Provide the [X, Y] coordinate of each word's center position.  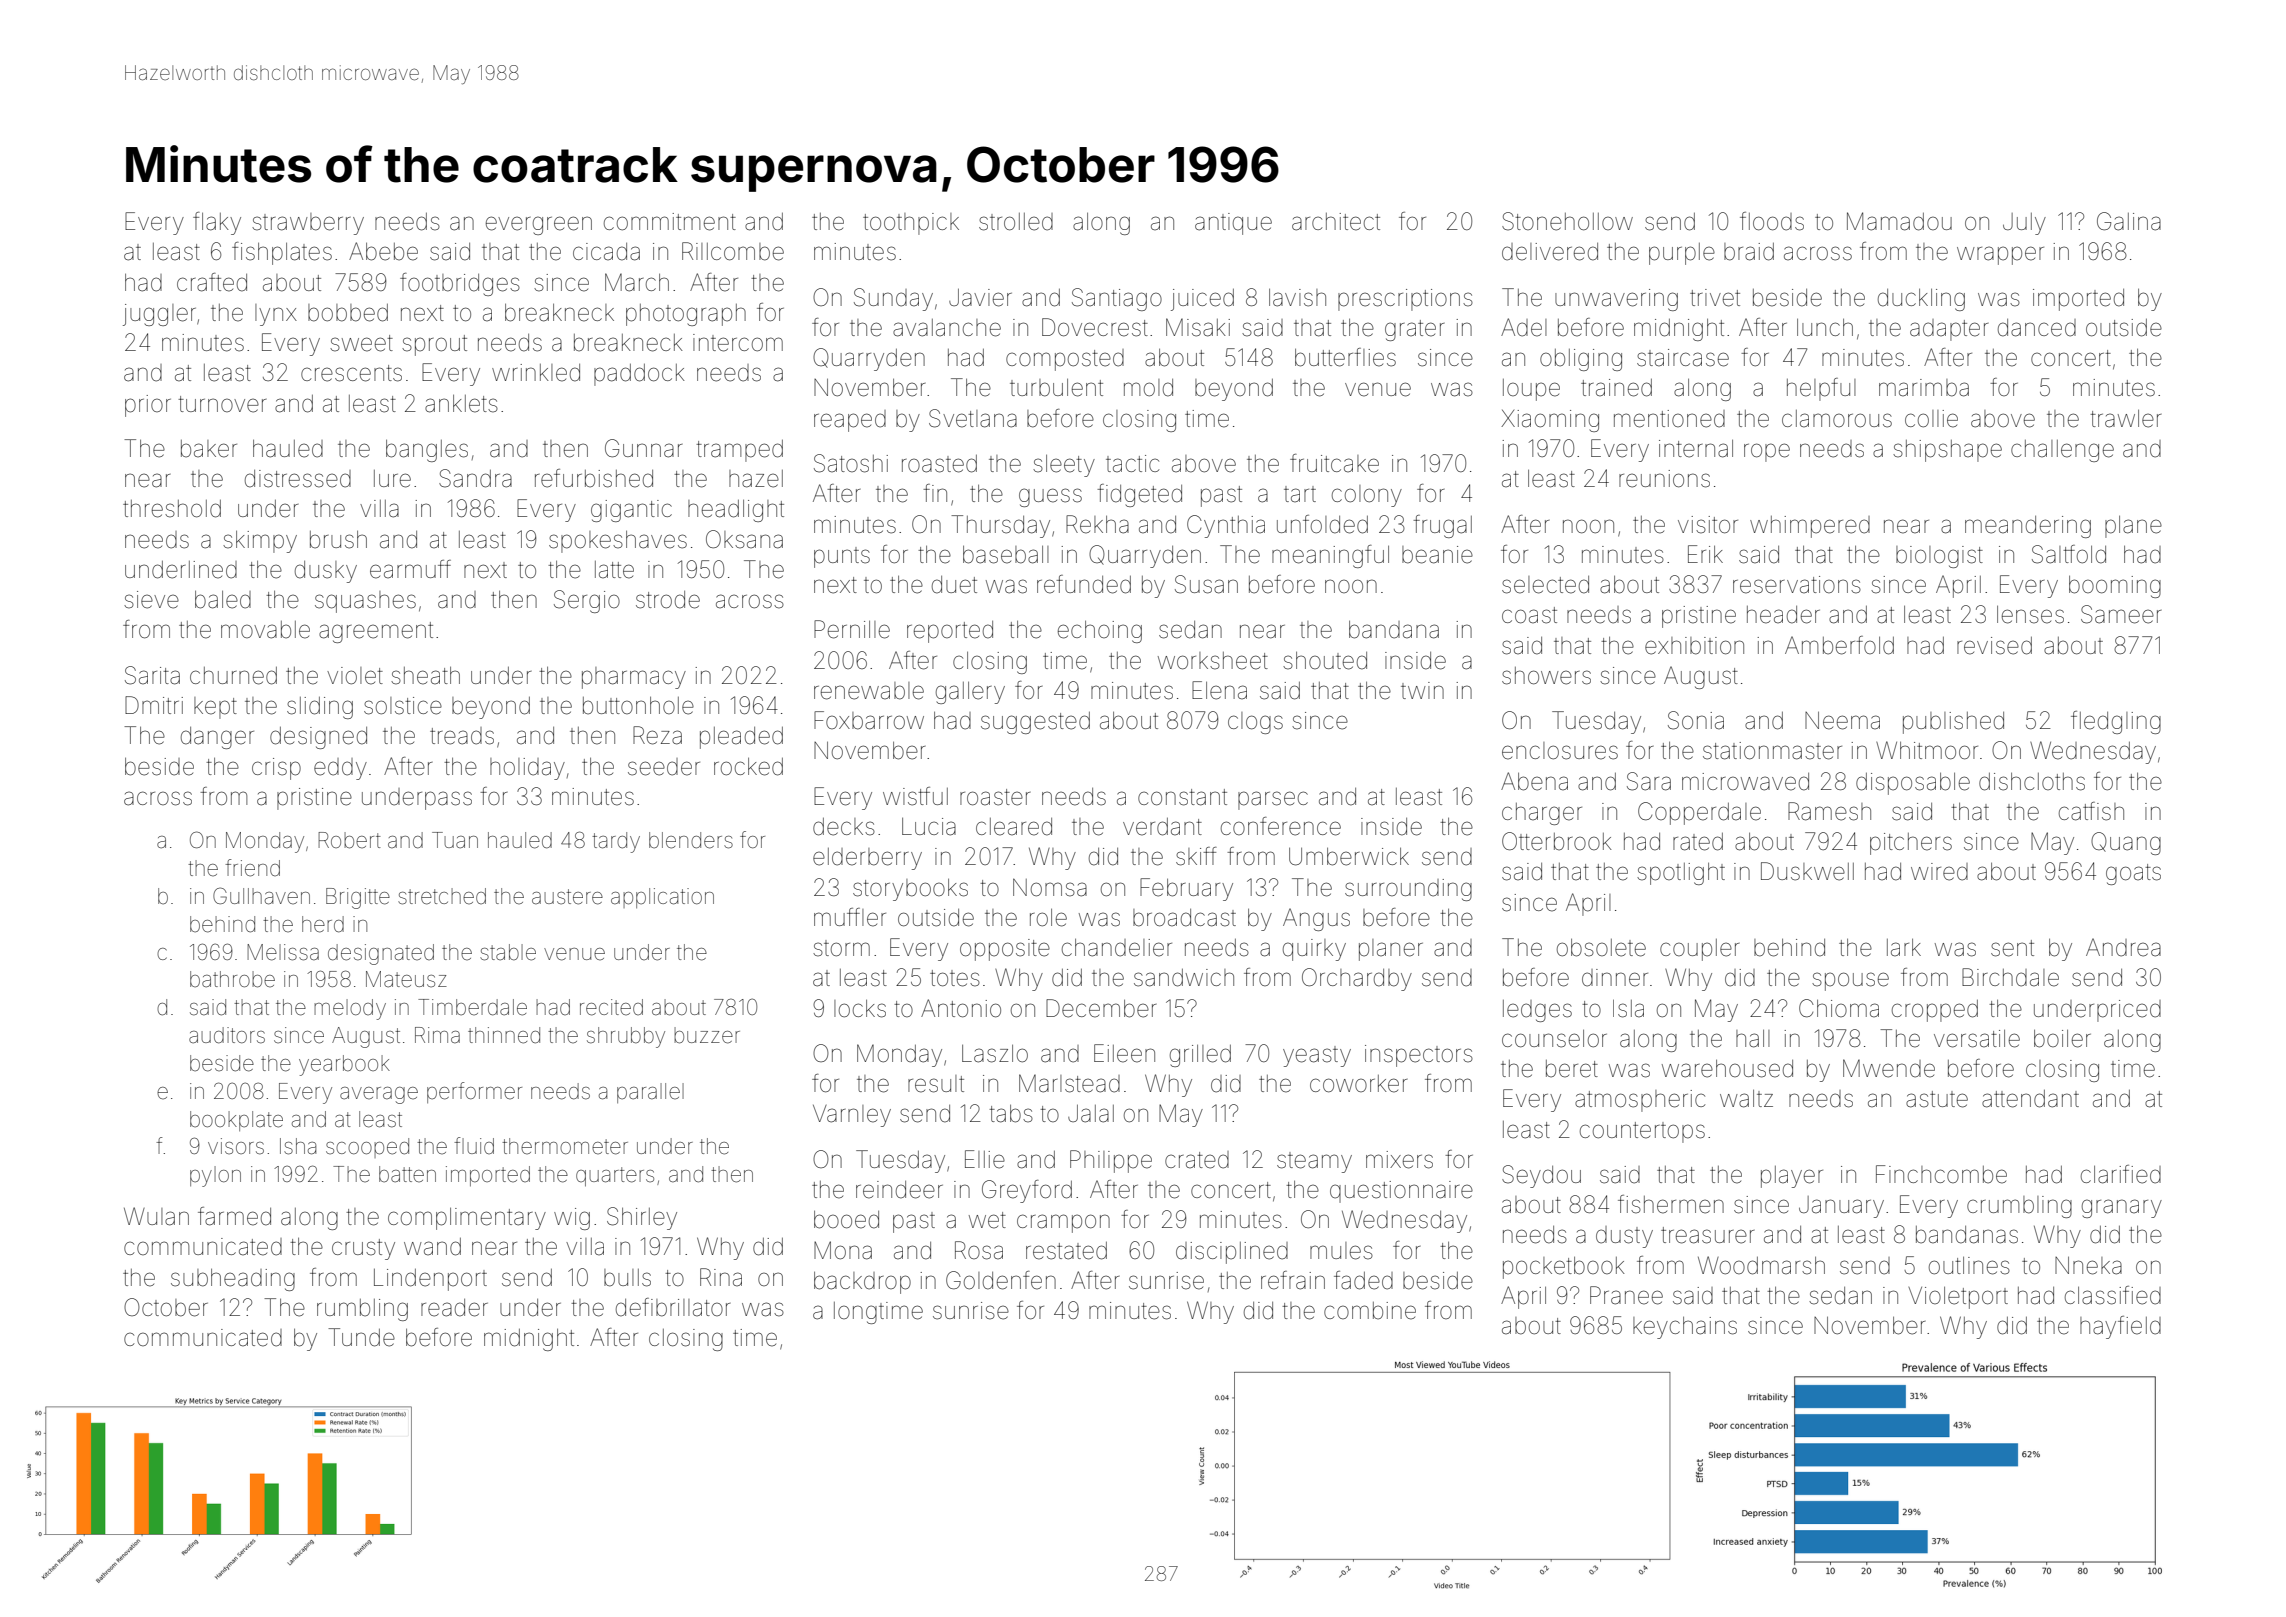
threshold [172, 509]
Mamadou [1899, 221]
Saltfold [2069, 554]
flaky [217, 223]
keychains [1685, 1328]
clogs [1255, 723]
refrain [1293, 1280]
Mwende [1889, 1068]
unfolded [1322, 524]
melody [350, 1009]
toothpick [911, 224]
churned [233, 676]
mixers [1399, 1160]
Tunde [361, 1337]
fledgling [2116, 722]
